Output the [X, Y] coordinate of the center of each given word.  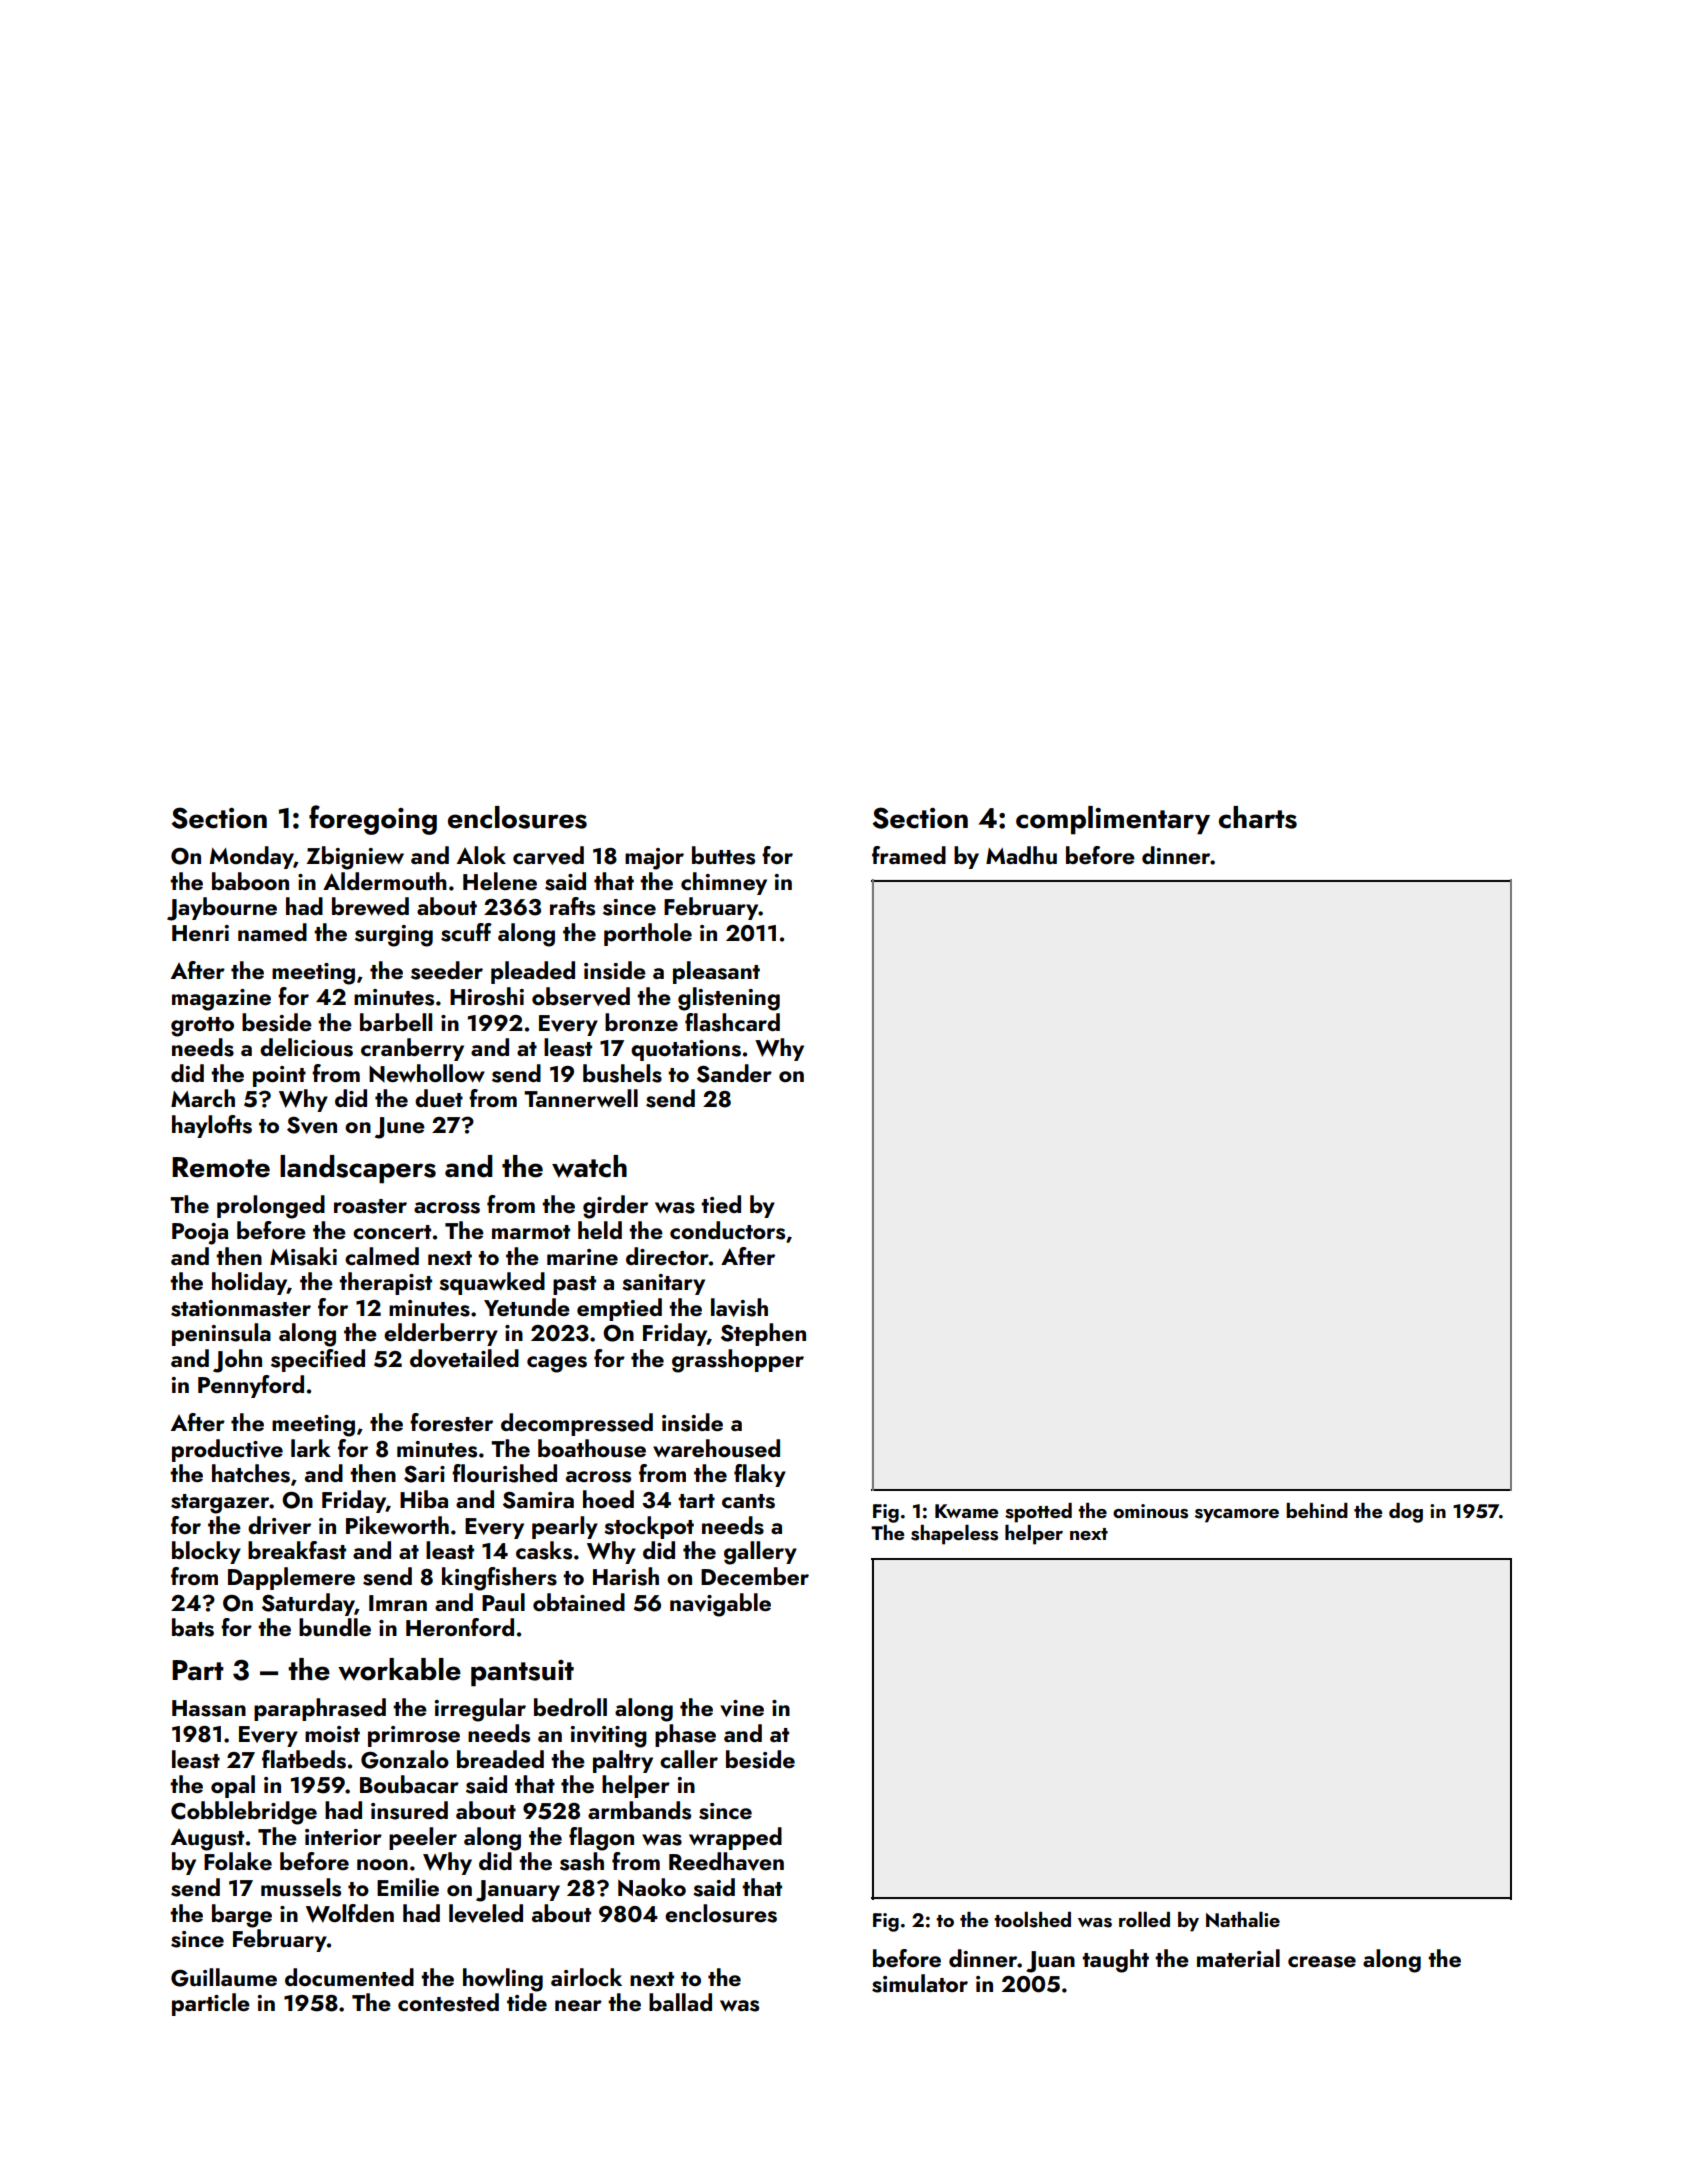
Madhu [1021, 855]
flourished [504, 1473]
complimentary [1113, 820]
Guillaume [224, 1977]
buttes [723, 855]
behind [1317, 1510]
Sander [734, 1073]
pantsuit [522, 1673]
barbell [396, 1022]
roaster [370, 1206]
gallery [760, 1553]
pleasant [716, 972]
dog [1406, 1513]
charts [1258, 817]
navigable [720, 1605]
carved [548, 855]
